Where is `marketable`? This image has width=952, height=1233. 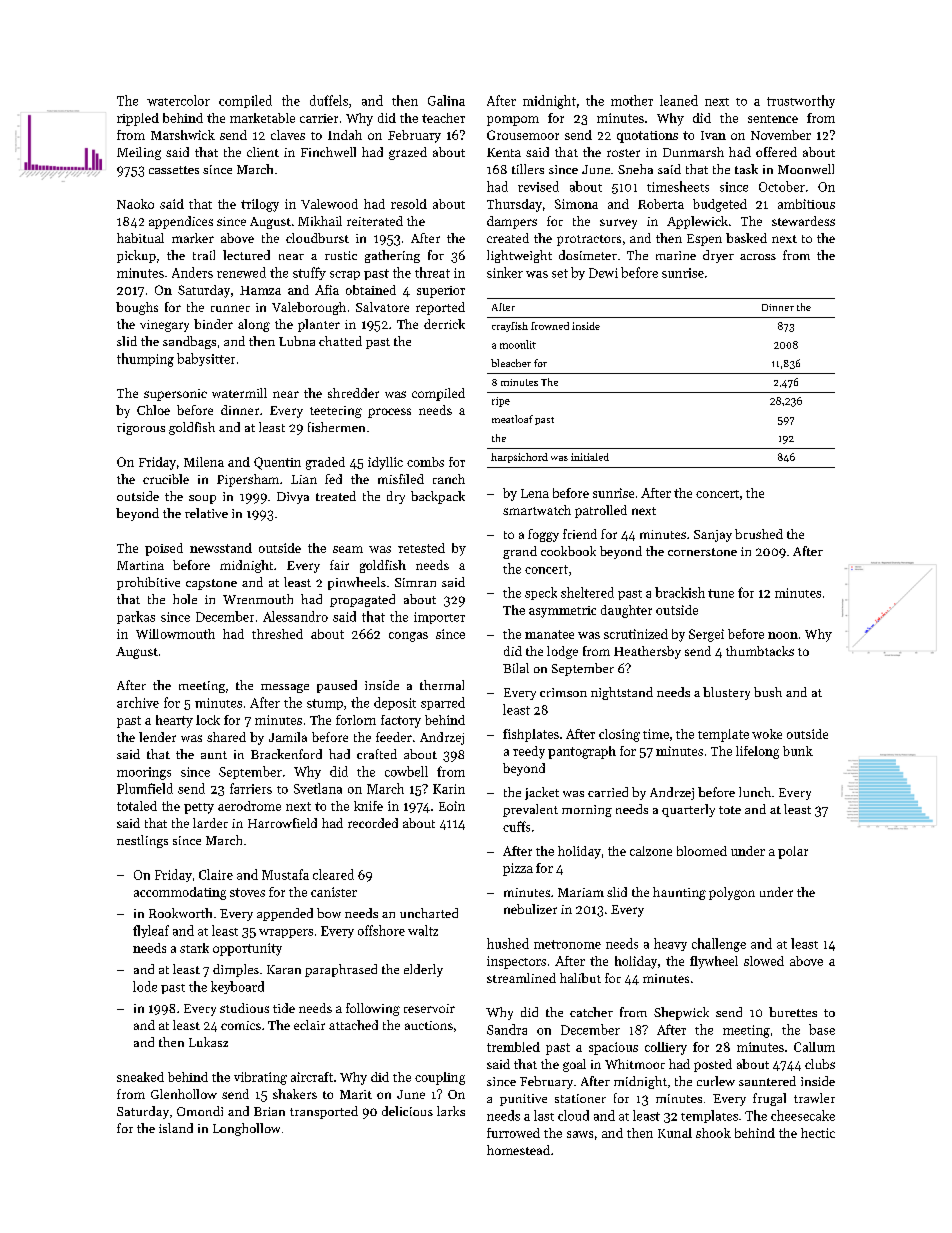
marketable is located at coordinates (262, 118).
